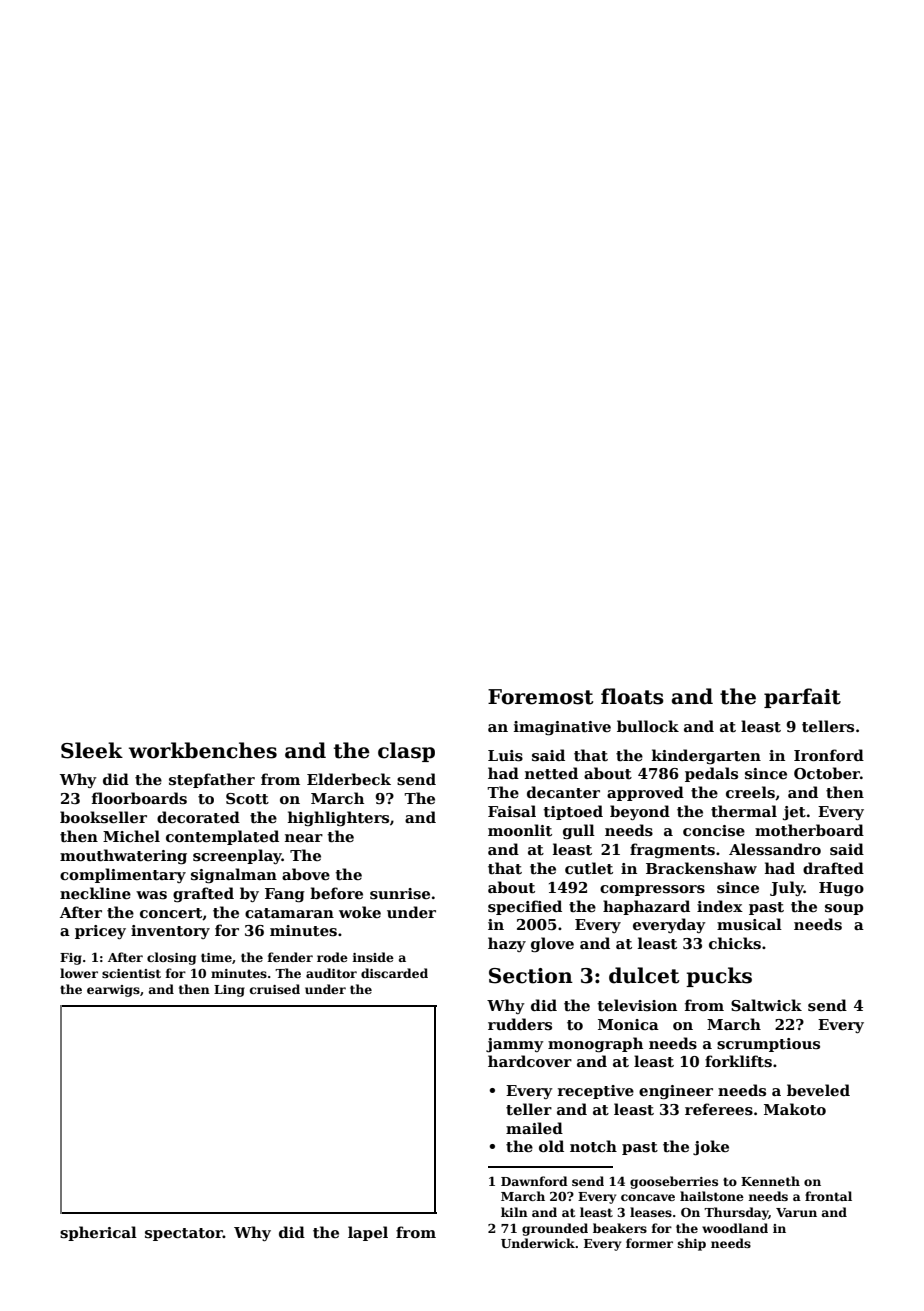  What do you see at coordinates (92, 750) in the image?
I see `Sleek` at bounding box center [92, 750].
